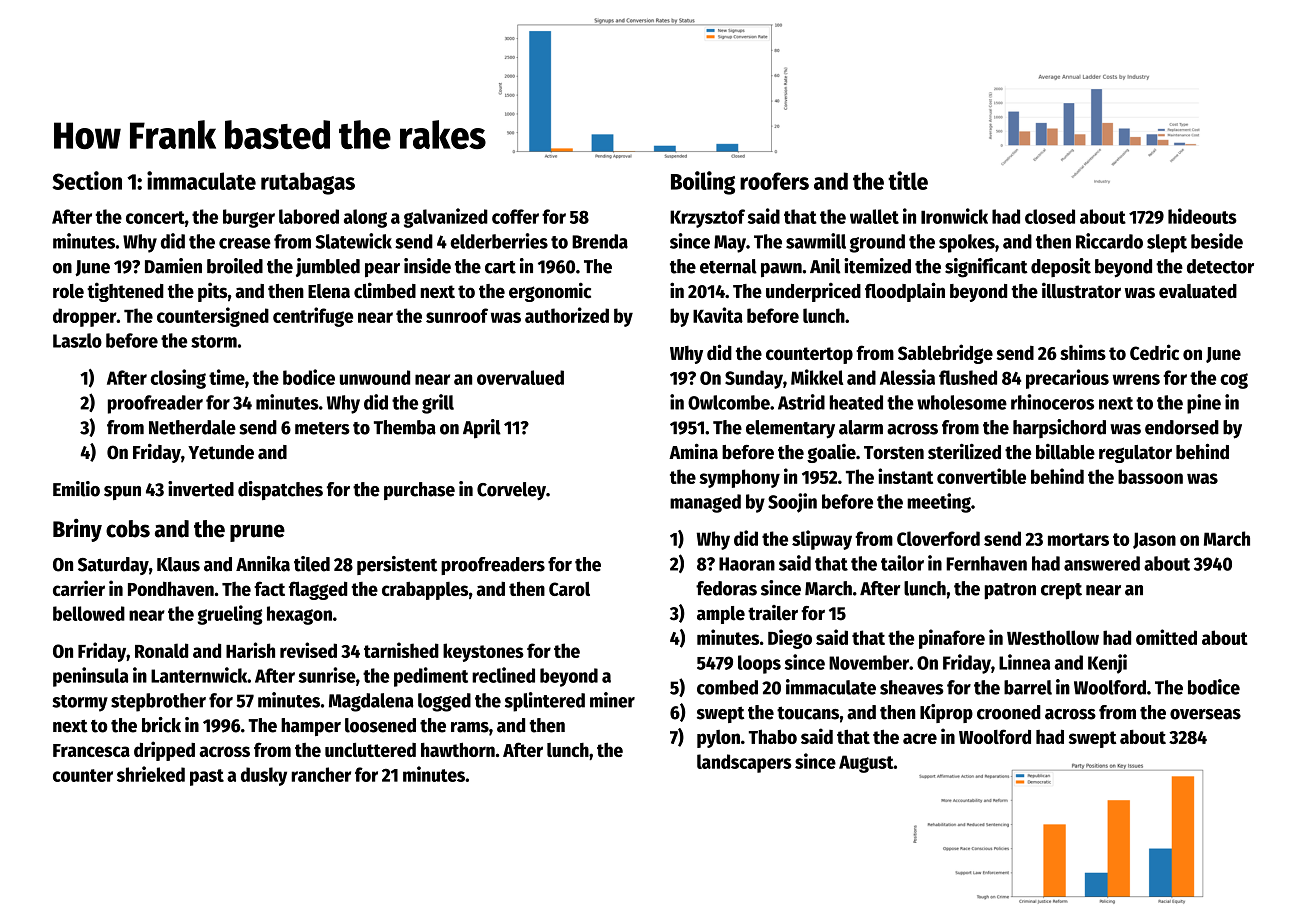 The image size is (1308, 924). Describe the element at coordinates (250, 650) in the screenshot. I see `Harish` at that location.
